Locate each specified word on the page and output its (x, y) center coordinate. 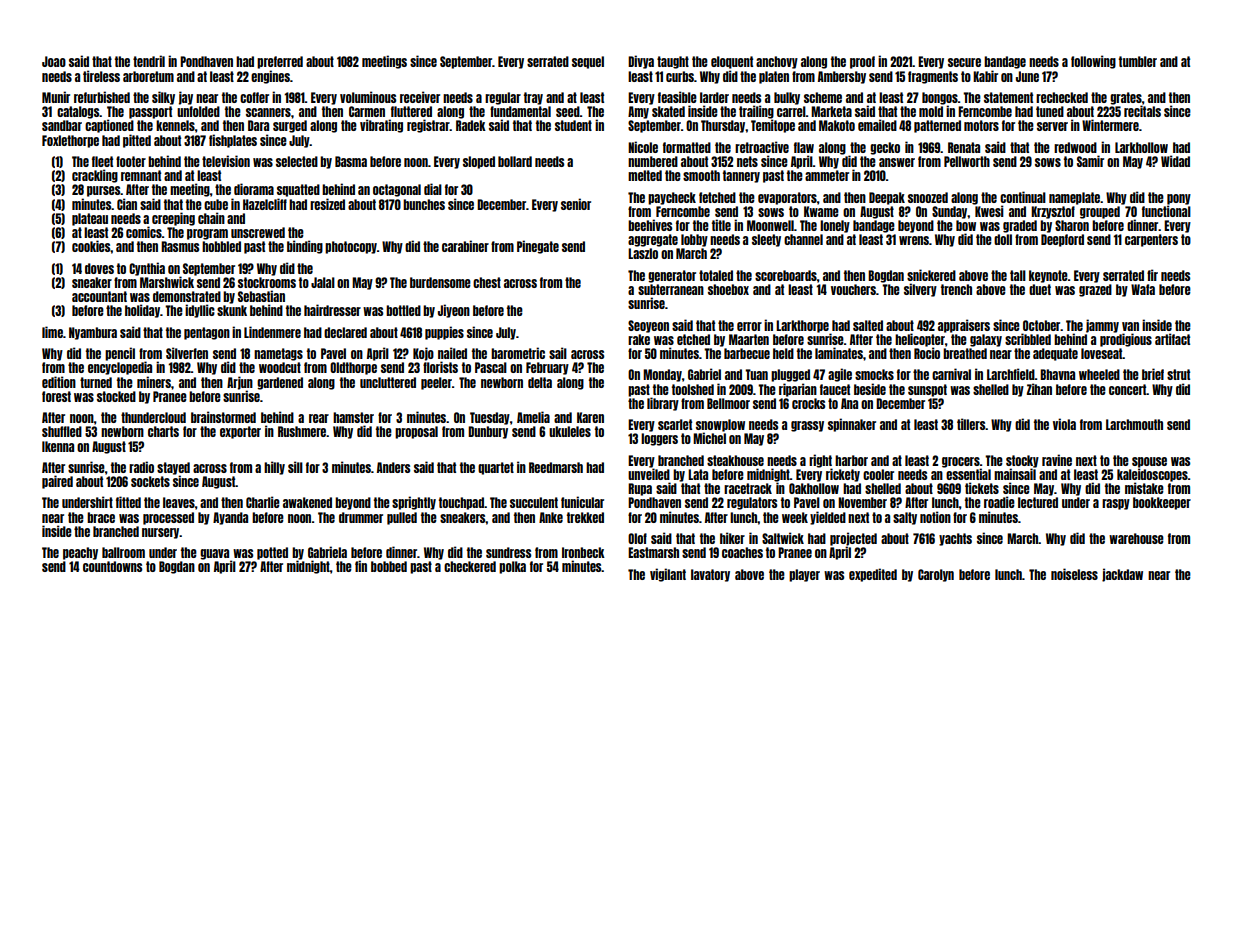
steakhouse (735, 460)
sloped (479, 162)
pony (1179, 199)
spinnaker (852, 425)
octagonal (397, 190)
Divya (641, 62)
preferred (280, 62)
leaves (179, 502)
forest (56, 396)
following (1093, 62)
